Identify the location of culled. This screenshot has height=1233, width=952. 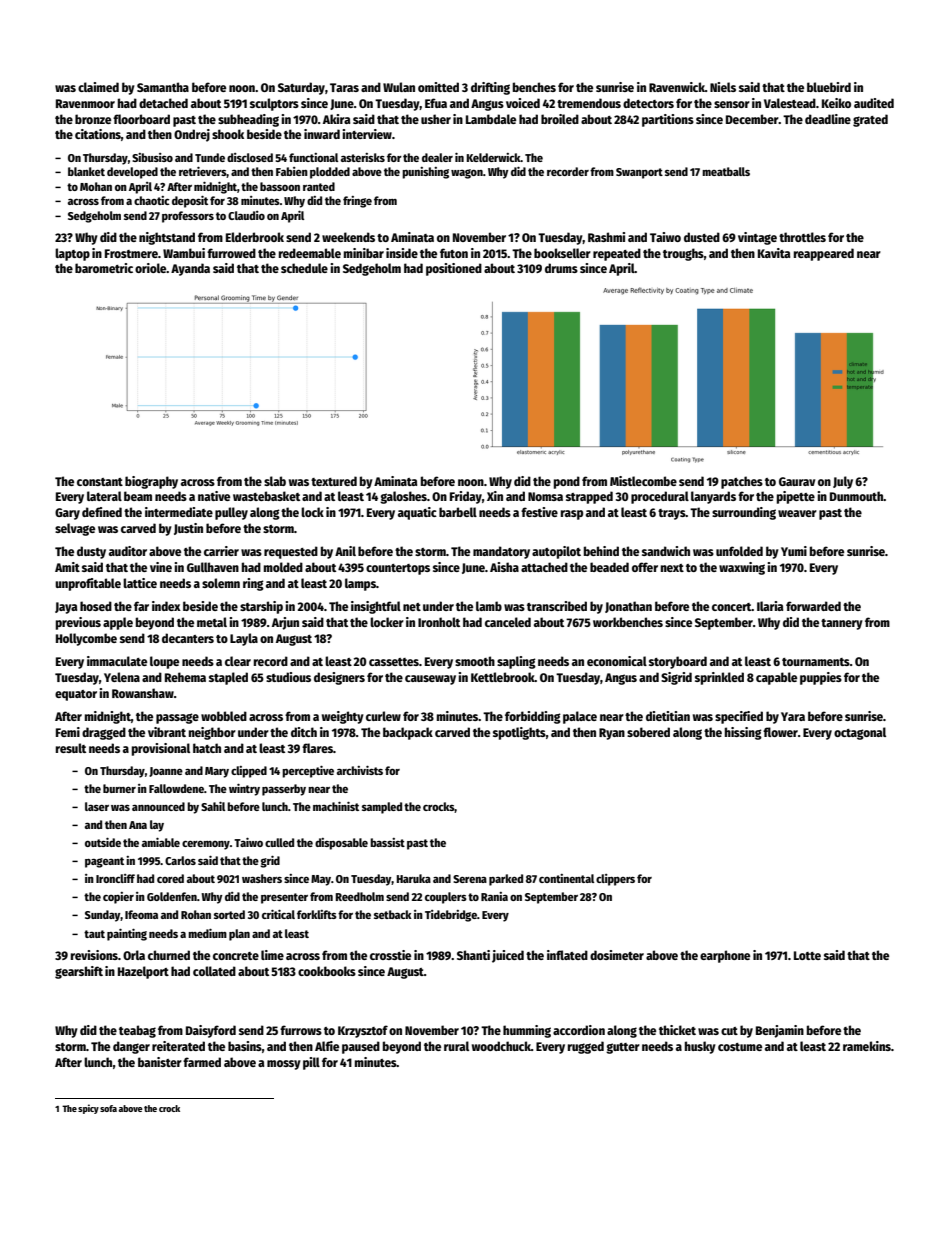
(279, 842).
